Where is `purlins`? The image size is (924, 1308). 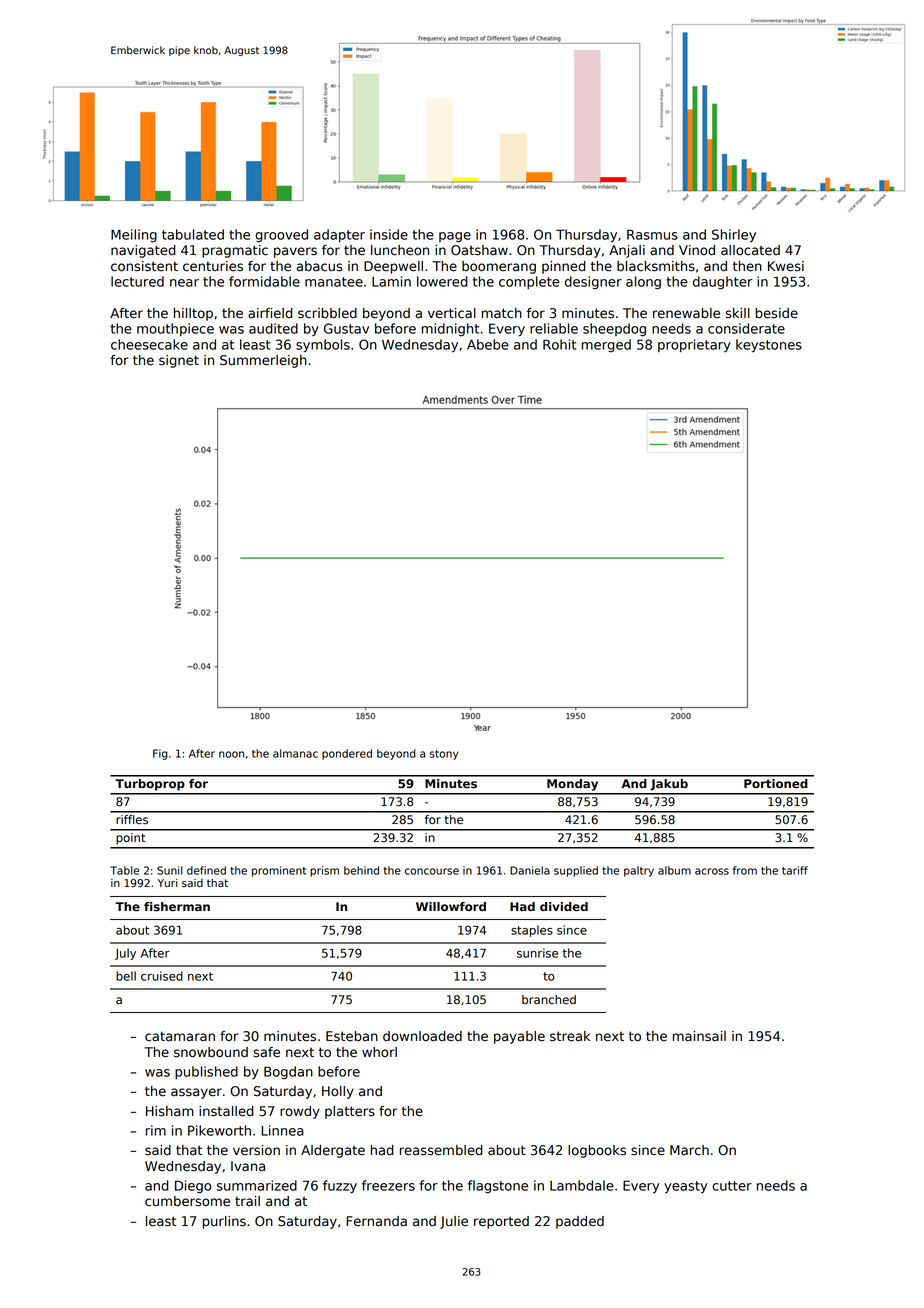 purlins is located at coordinates (224, 1222).
